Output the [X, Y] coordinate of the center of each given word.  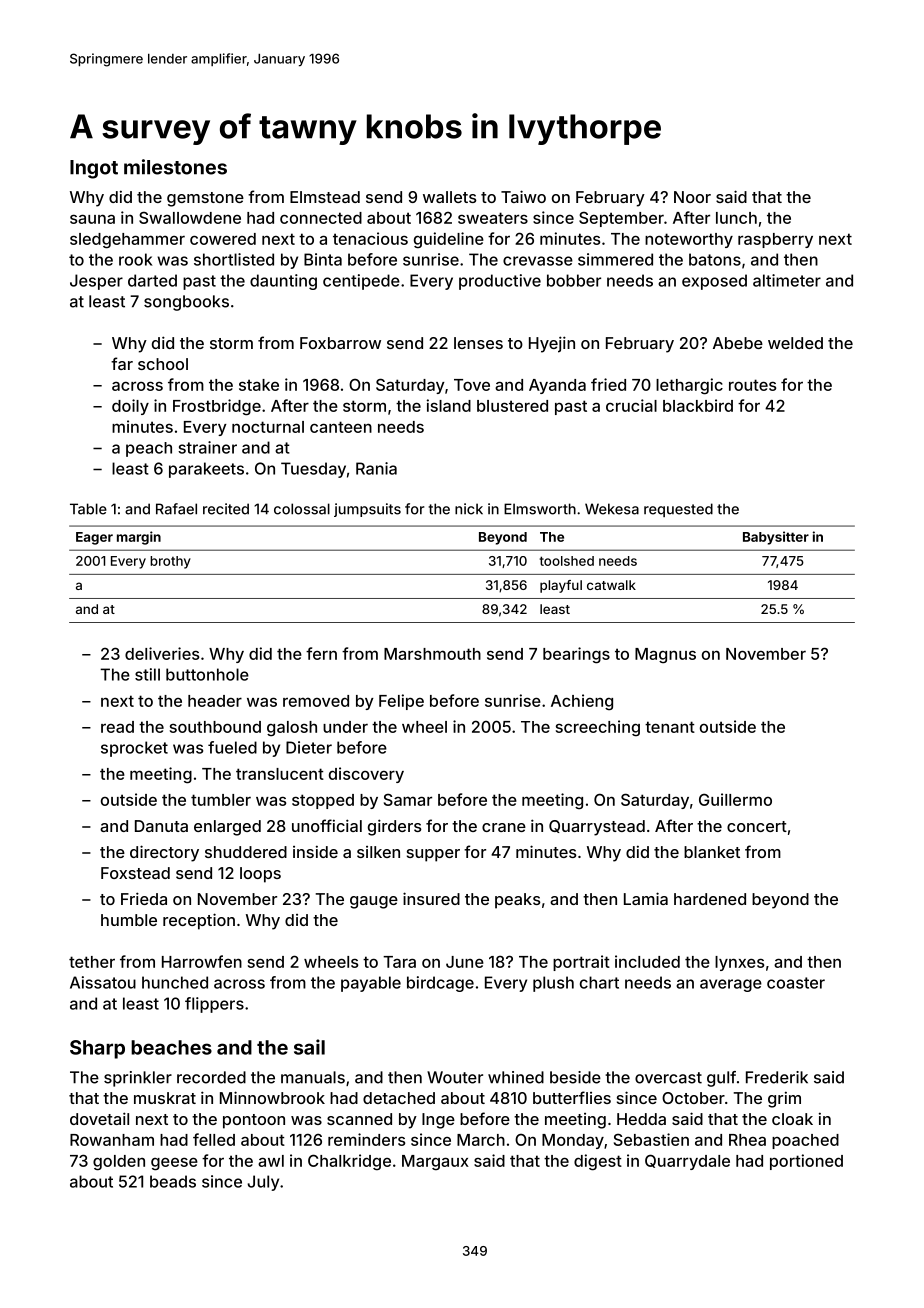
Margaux [435, 1163]
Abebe [738, 343]
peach [149, 449]
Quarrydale [687, 1162]
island [449, 405]
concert [757, 826]
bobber [574, 280]
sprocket [134, 749]
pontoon [254, 1121]
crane [504, 827]
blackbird [698, 405]
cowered [223, 239]
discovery [366, 775]
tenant [670, 727]
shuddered [246, 852]
